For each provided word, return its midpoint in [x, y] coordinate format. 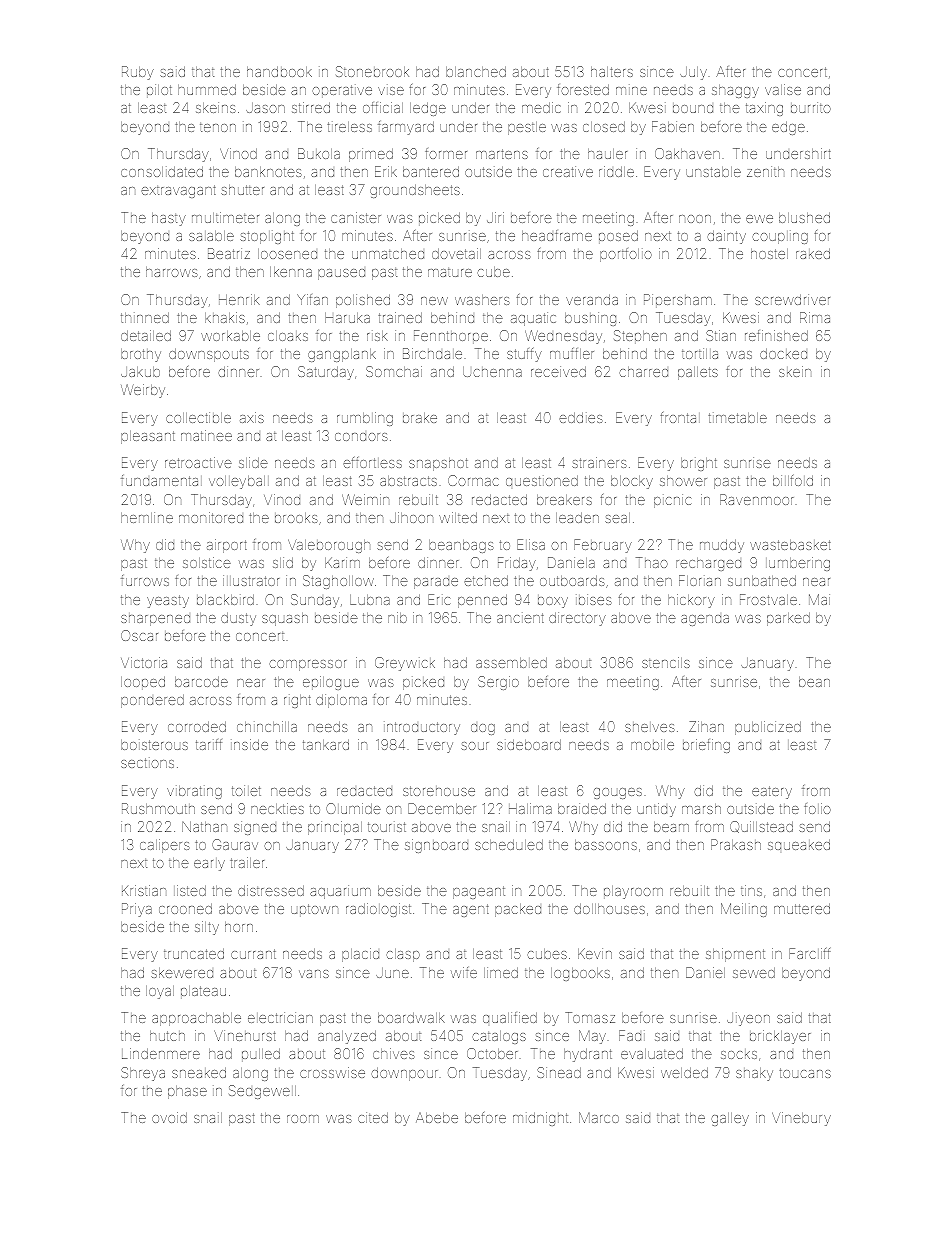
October [492, 1053]
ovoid [169, 1117]
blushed [804, 217]
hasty [169, 219]
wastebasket [790, 545]
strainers [599, 462]
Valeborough [329, 546]
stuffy [524, 355]
